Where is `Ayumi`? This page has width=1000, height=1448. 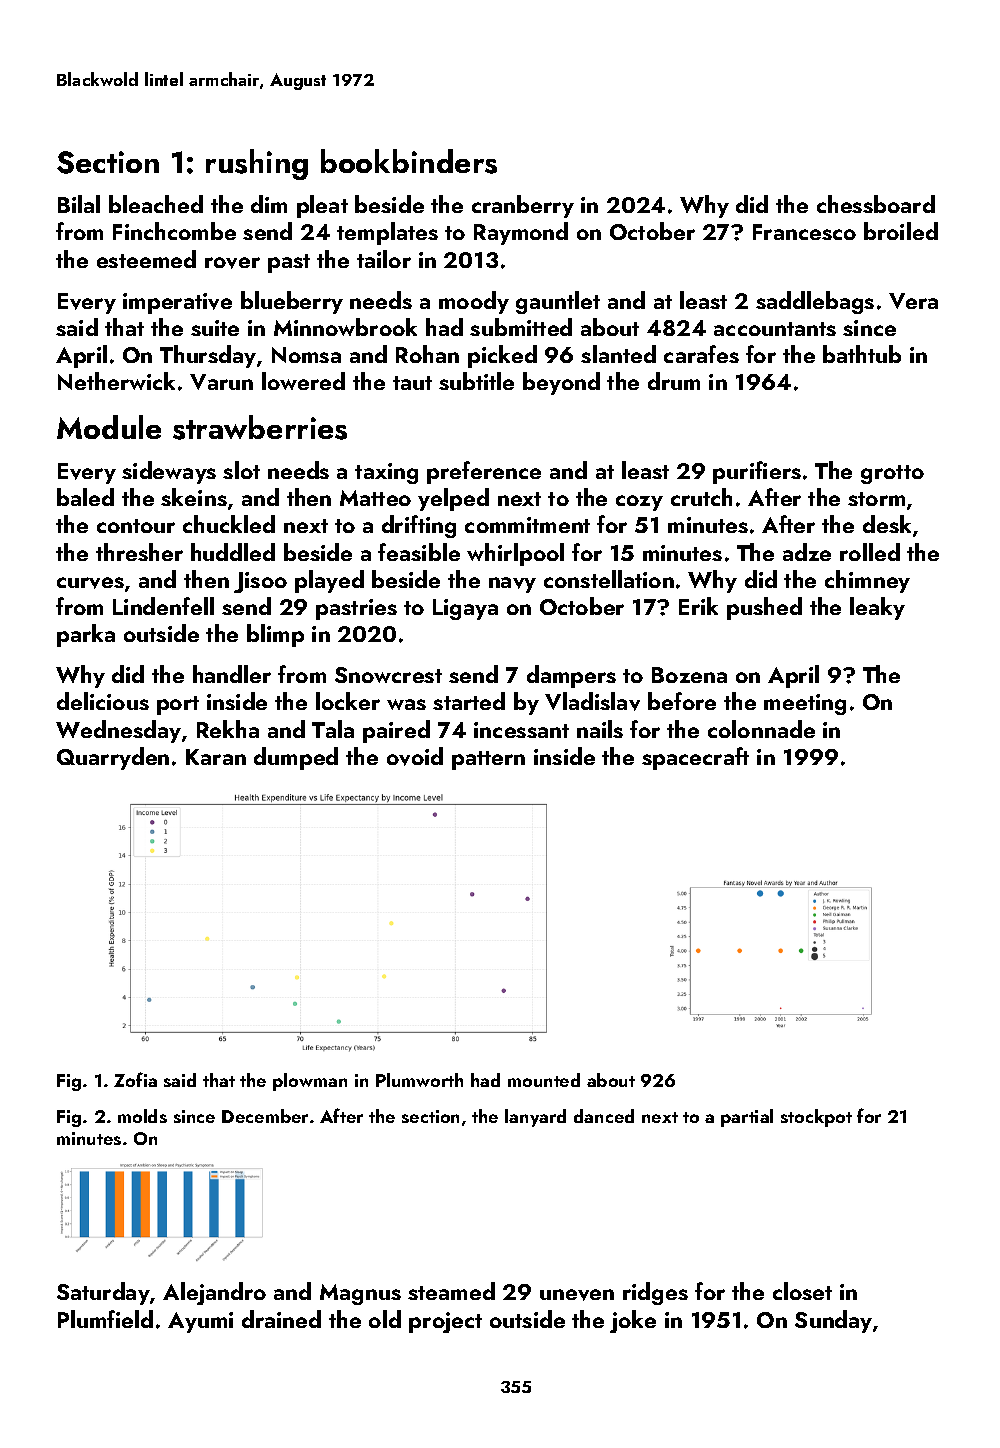 Ayumi is located at coordinates (200, 1322).
